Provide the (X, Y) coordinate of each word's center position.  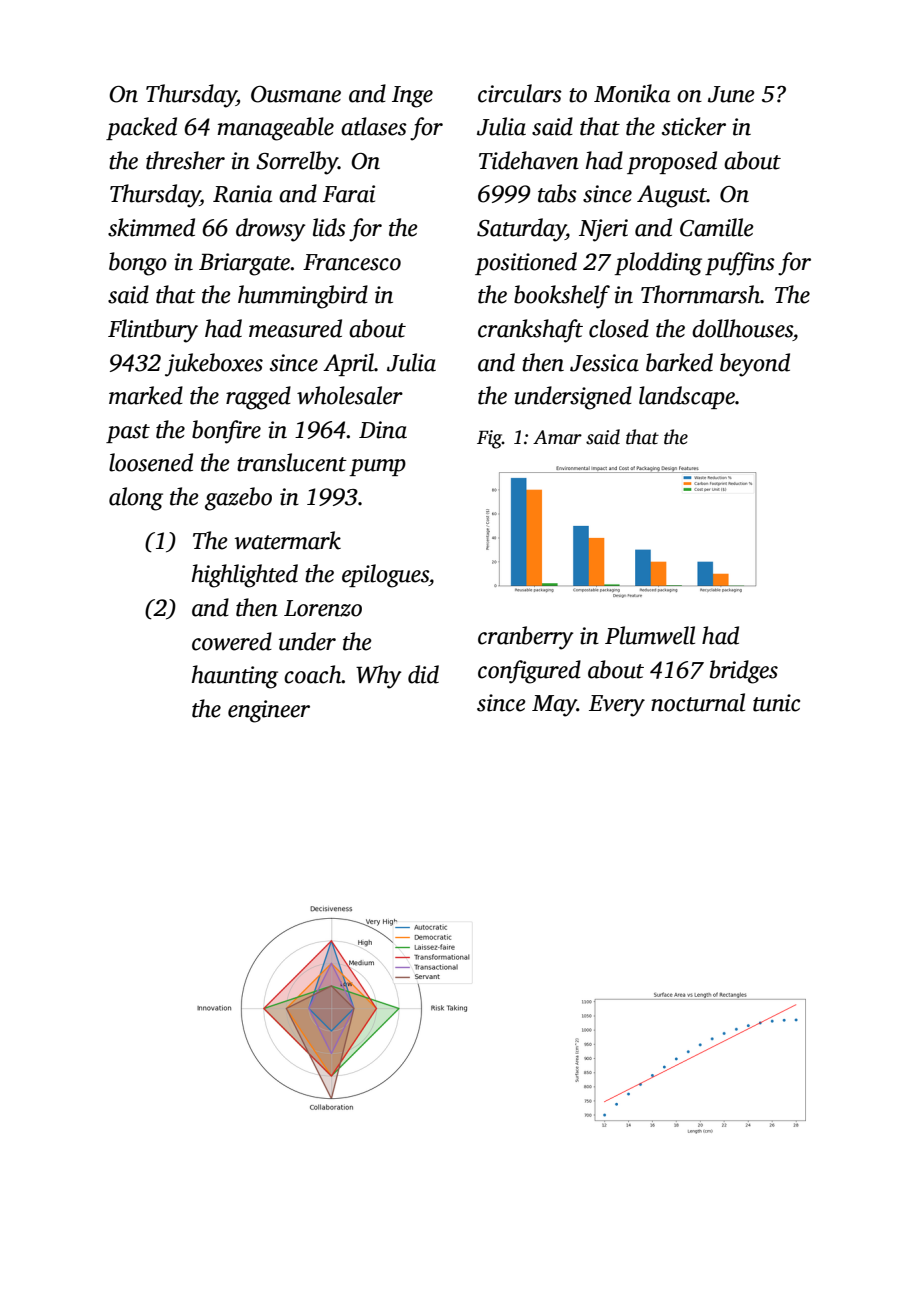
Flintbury (153, 331)
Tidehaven (529, 160)
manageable (276, 129)
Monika (632, 93)
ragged (258, 398)
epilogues (385, 576)
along (136, 499)
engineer (269, 711)
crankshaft (530, 331)
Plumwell (650, 635)
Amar (557, 437)
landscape (687, 397)
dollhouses (742, 328)
